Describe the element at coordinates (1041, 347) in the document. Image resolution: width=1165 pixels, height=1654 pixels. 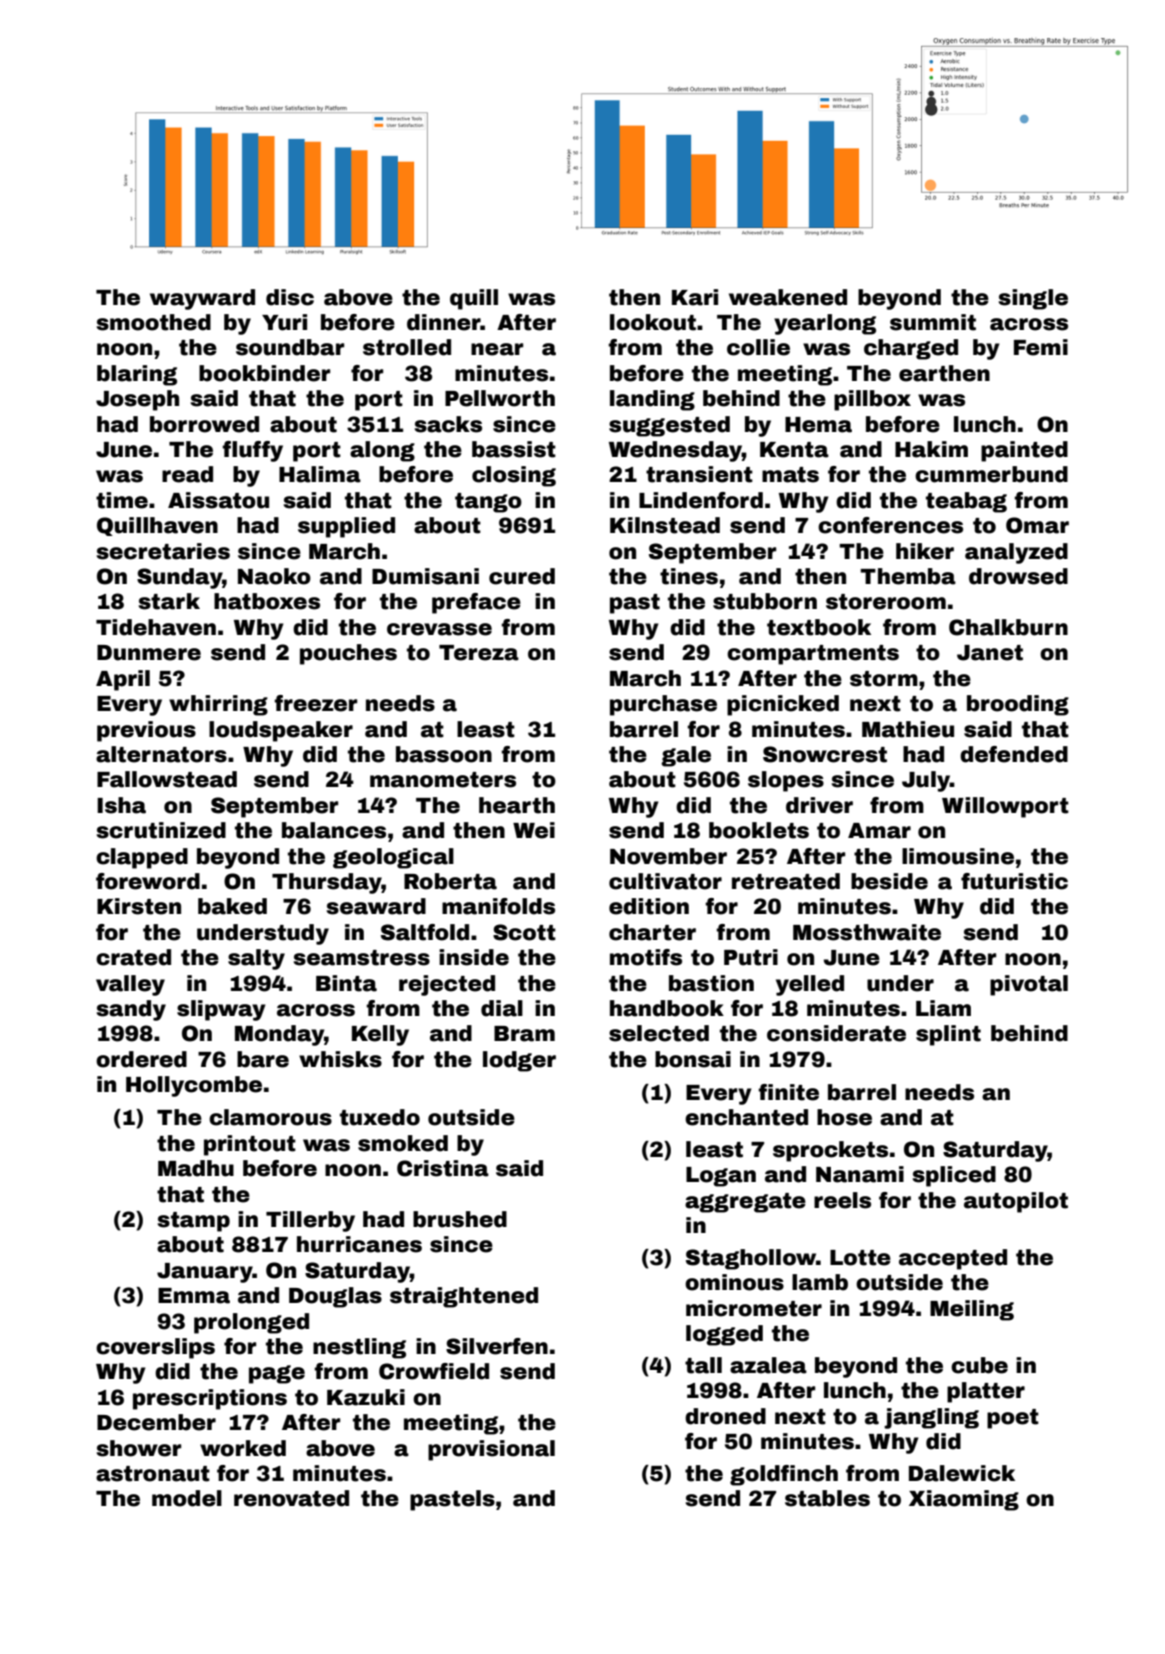
I see `Femi` at that location.
